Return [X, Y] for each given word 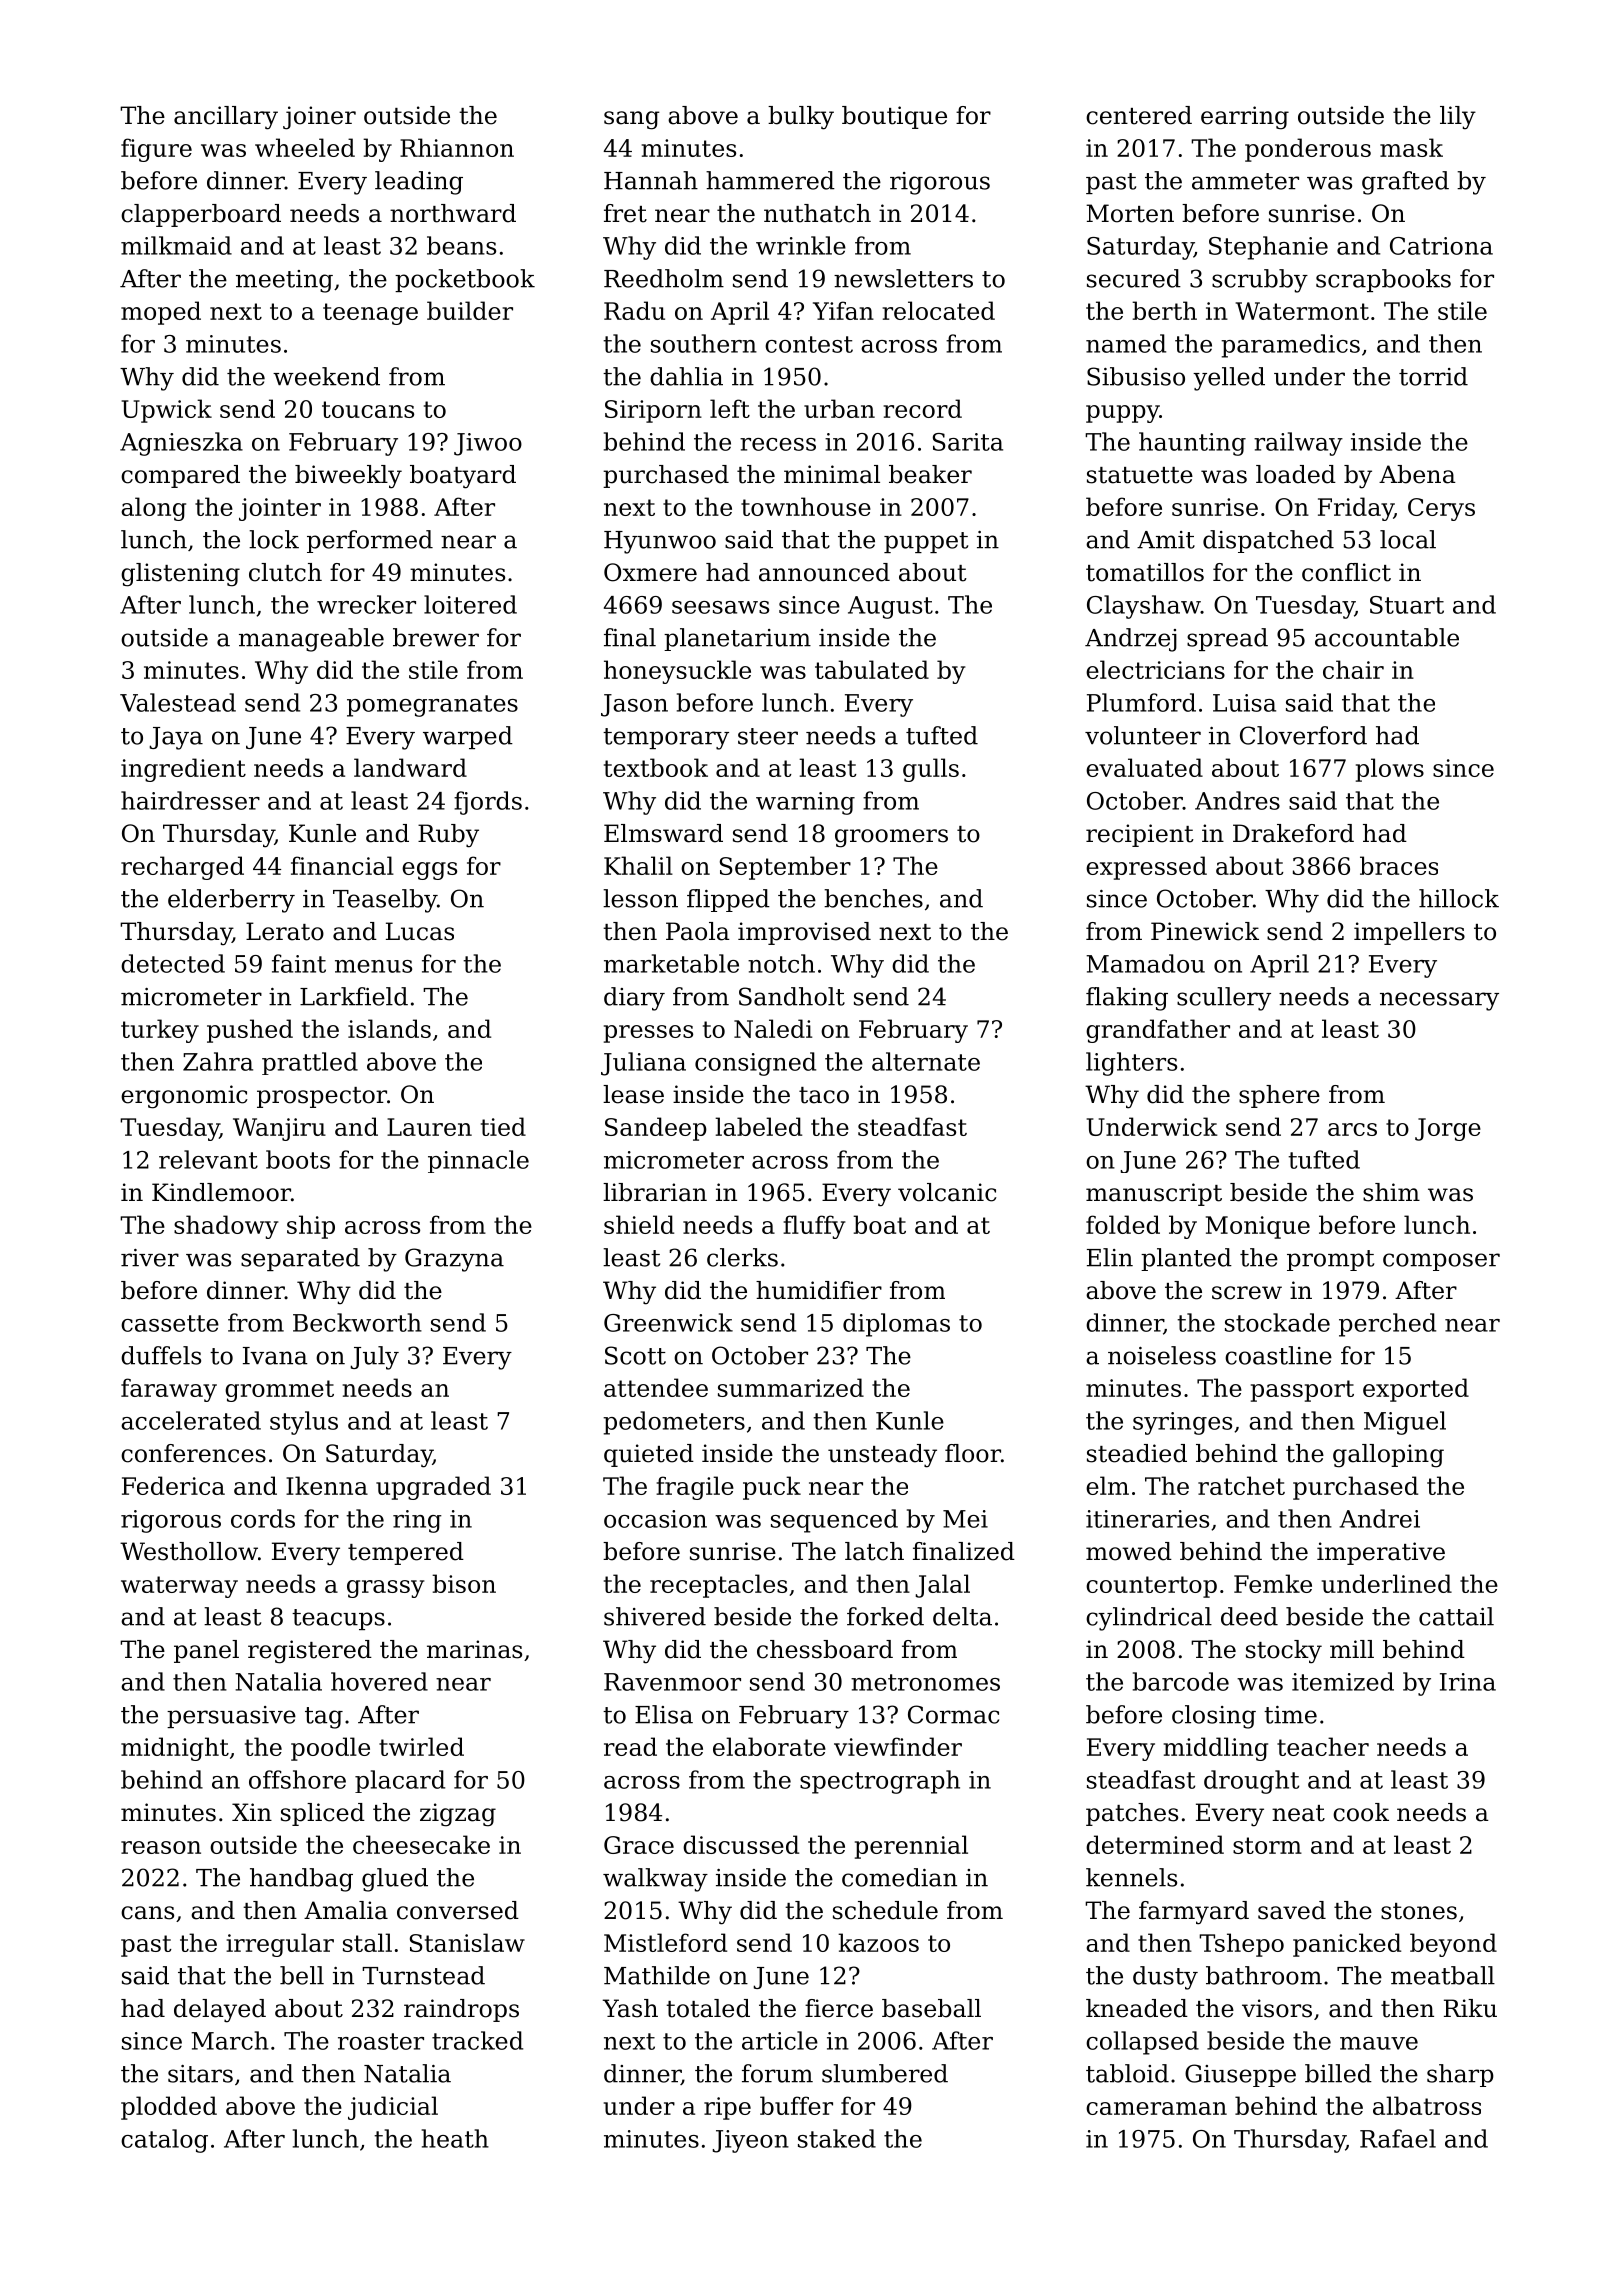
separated [300, 1259]
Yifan [843, 310]
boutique [894, 117]
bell [302, 1975]
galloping [1388, 1456]
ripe [727, 2108]
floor [973, 1453]
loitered [470, 604]
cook [1361, 1812]
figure [156, 150]
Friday [1356, 509]
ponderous [1308, 150]
